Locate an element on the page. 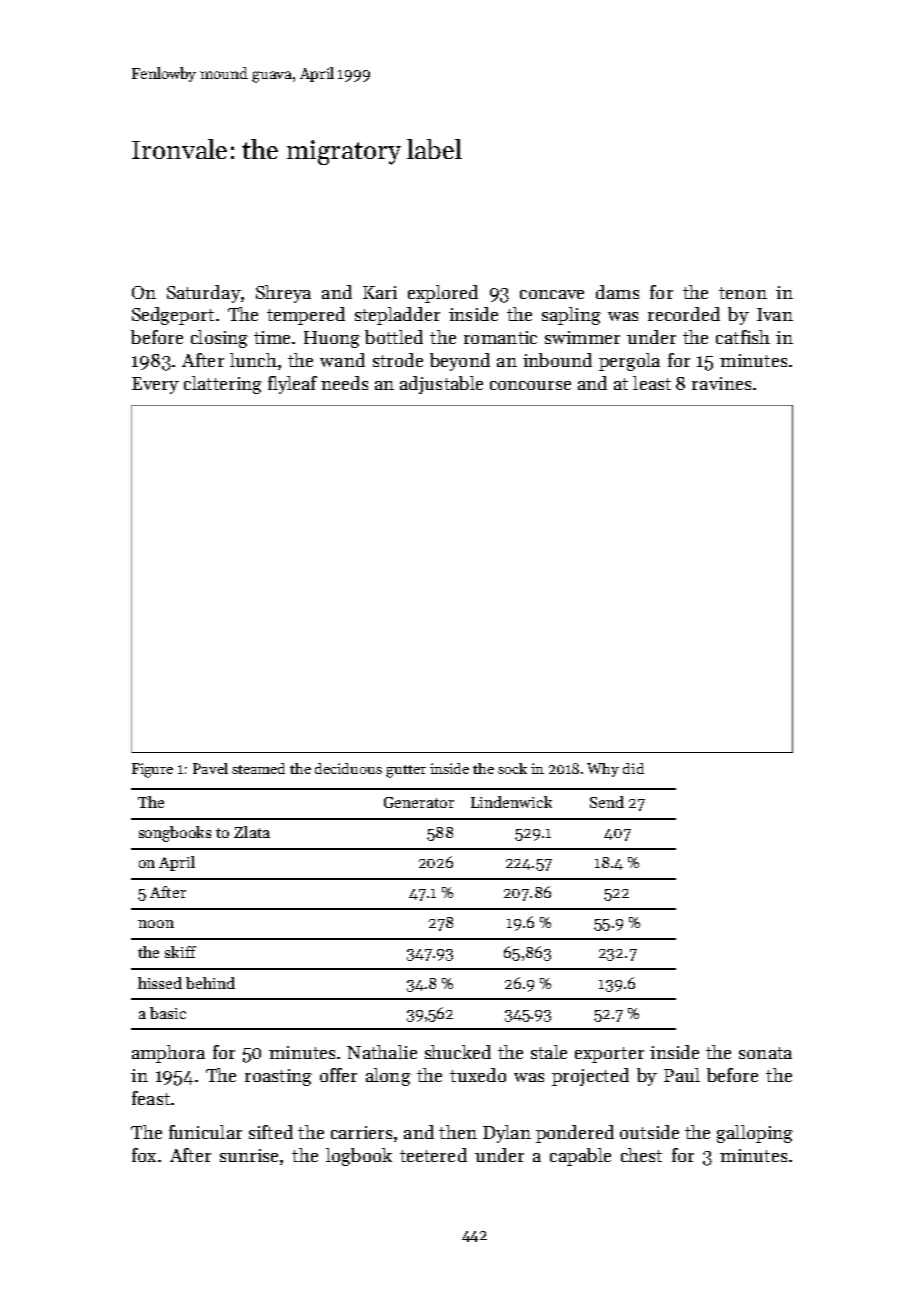 The height and width of the page is (1311, 924). did is located at coordinates (633, 768).
